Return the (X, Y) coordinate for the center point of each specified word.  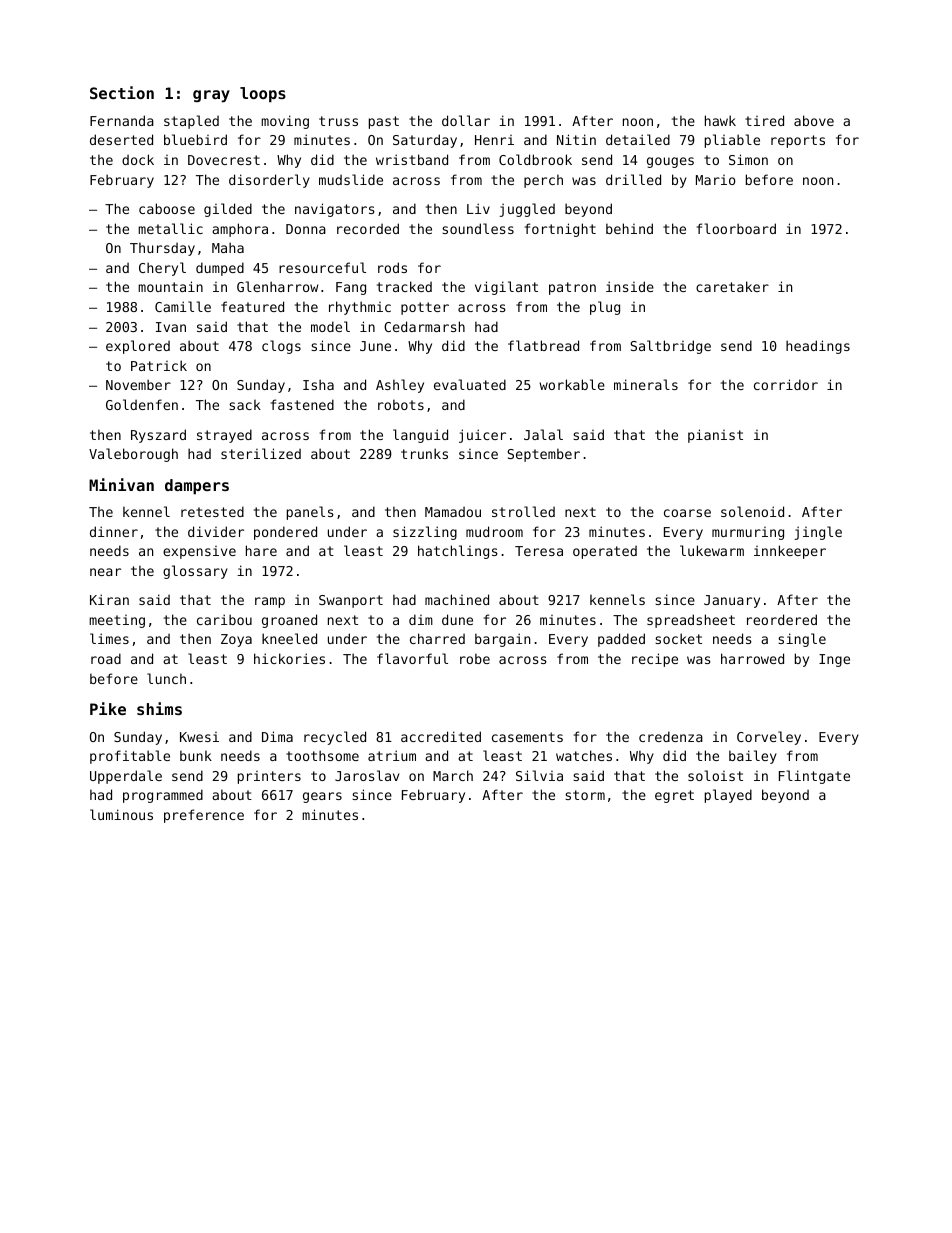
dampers (197, 487)
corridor (786, 384)
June (375, 346)
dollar (466, 120)
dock (138, 159)
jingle (818, 533)
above (814, 120)
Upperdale (126, 777)
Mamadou (453, 512)
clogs (281, 347)
